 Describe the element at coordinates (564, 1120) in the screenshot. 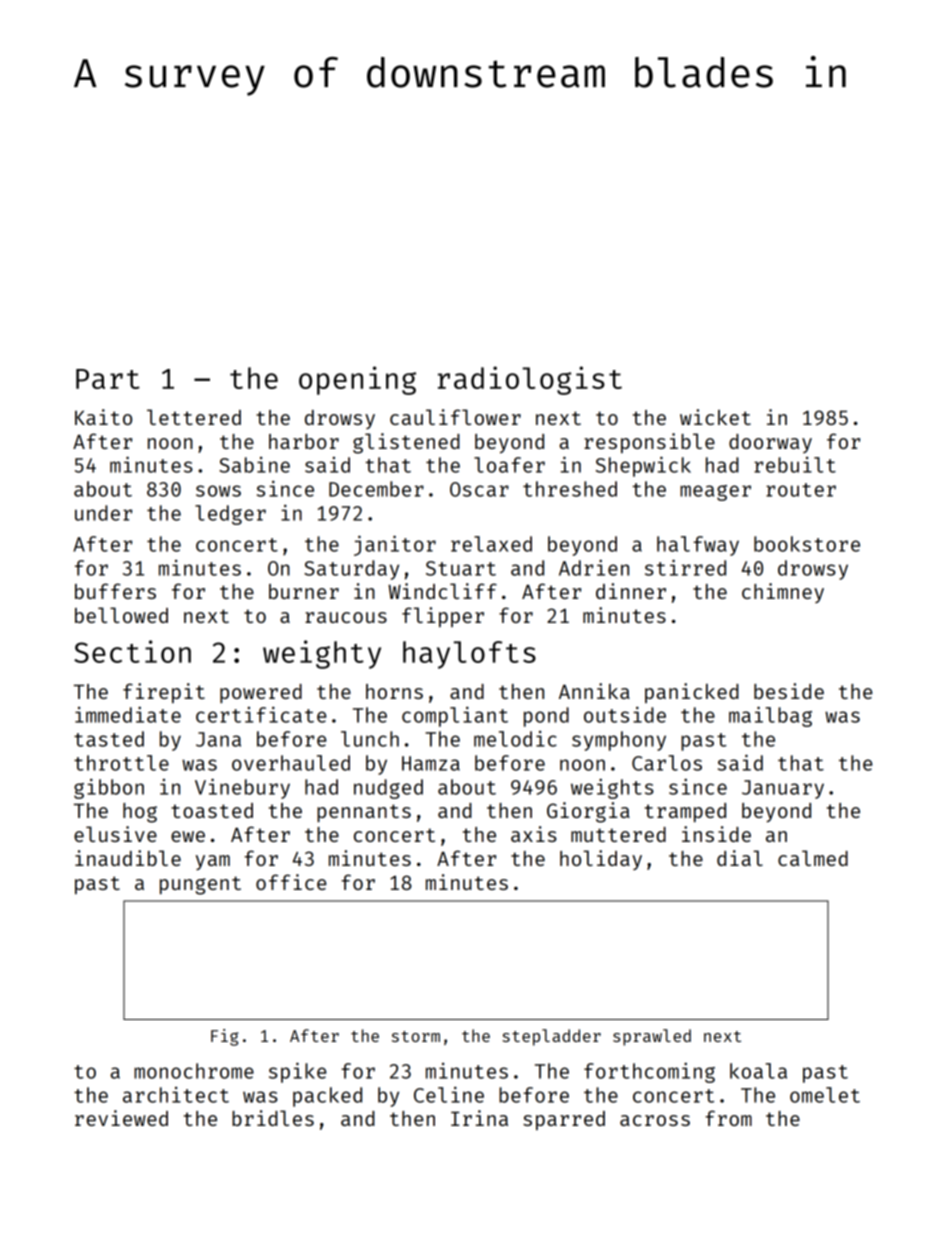

I see `sparred` at that location.
